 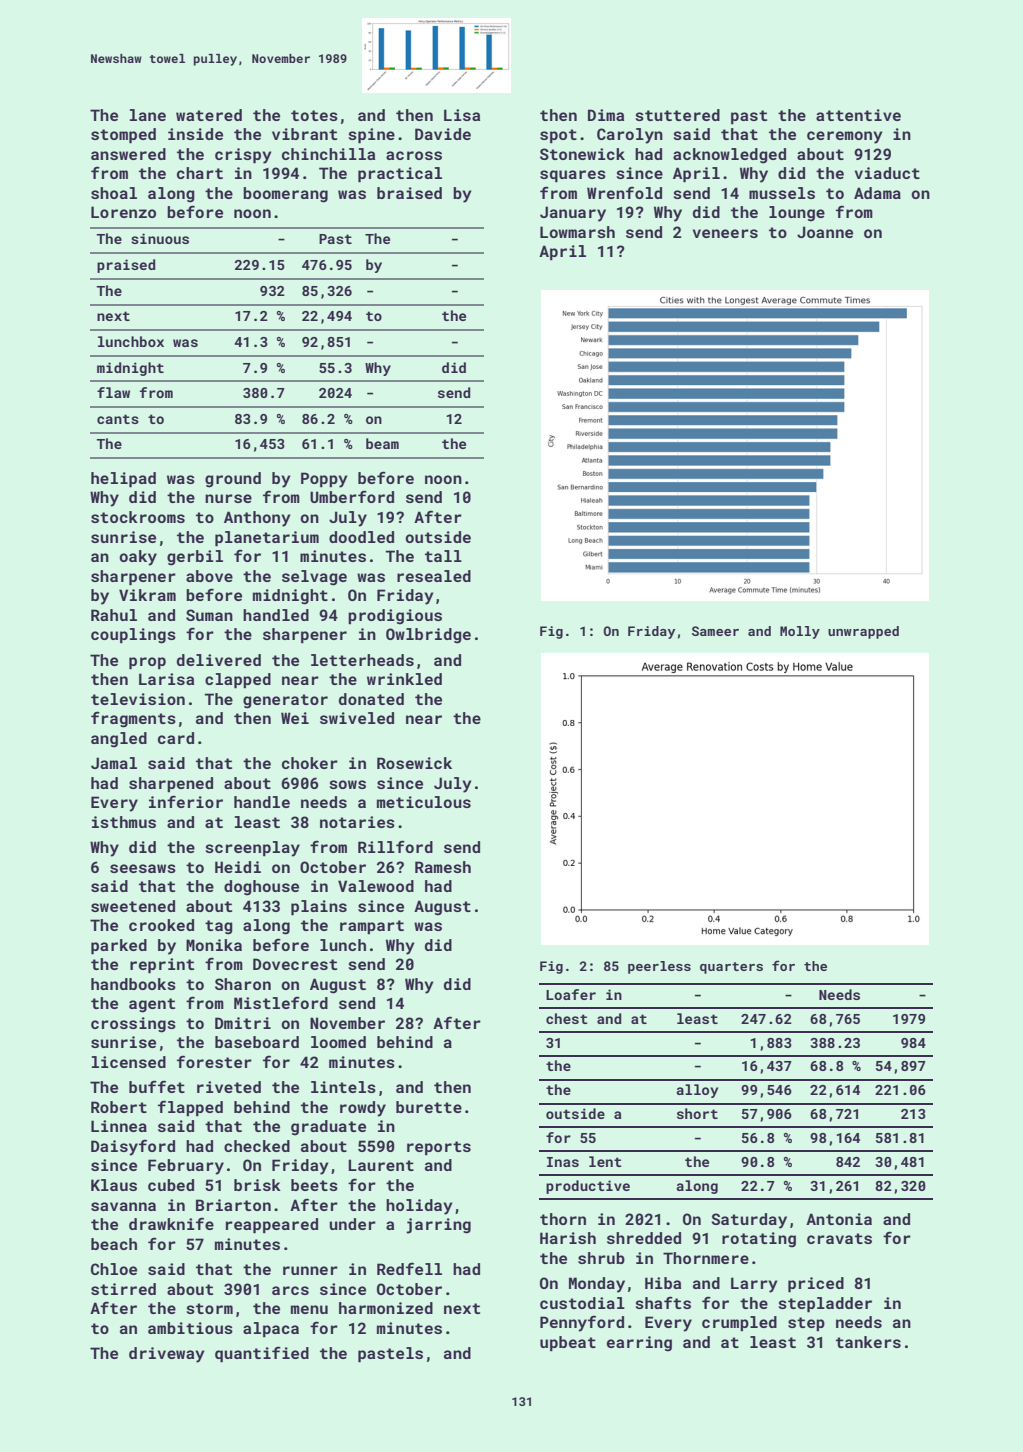 What do you see at coordinates (800, 632) in the page?
I see `Molly` at bounding box center [800, 632].
